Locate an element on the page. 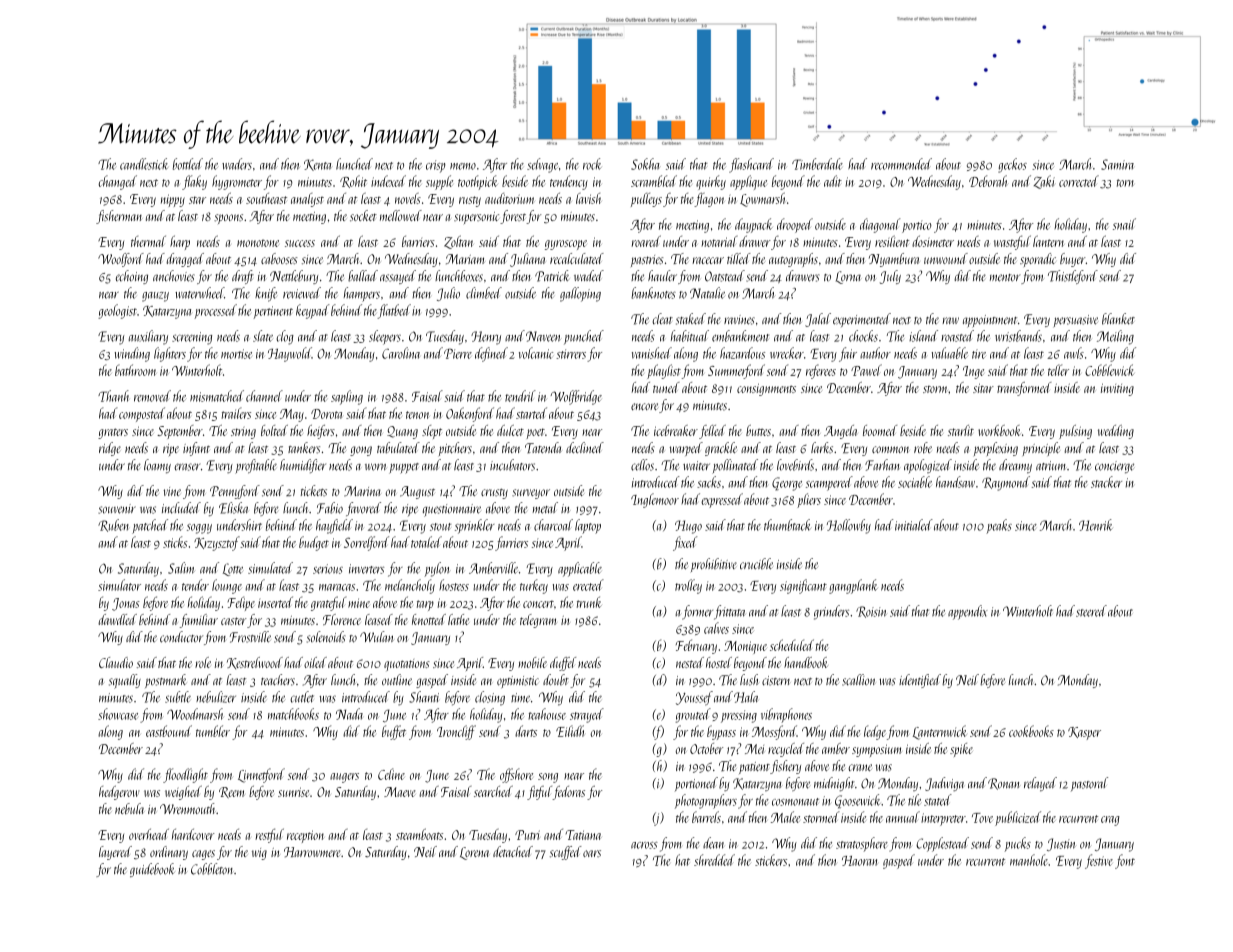 This image has height=952, width=1233. Ruben is located at coordinates (113, 525).
